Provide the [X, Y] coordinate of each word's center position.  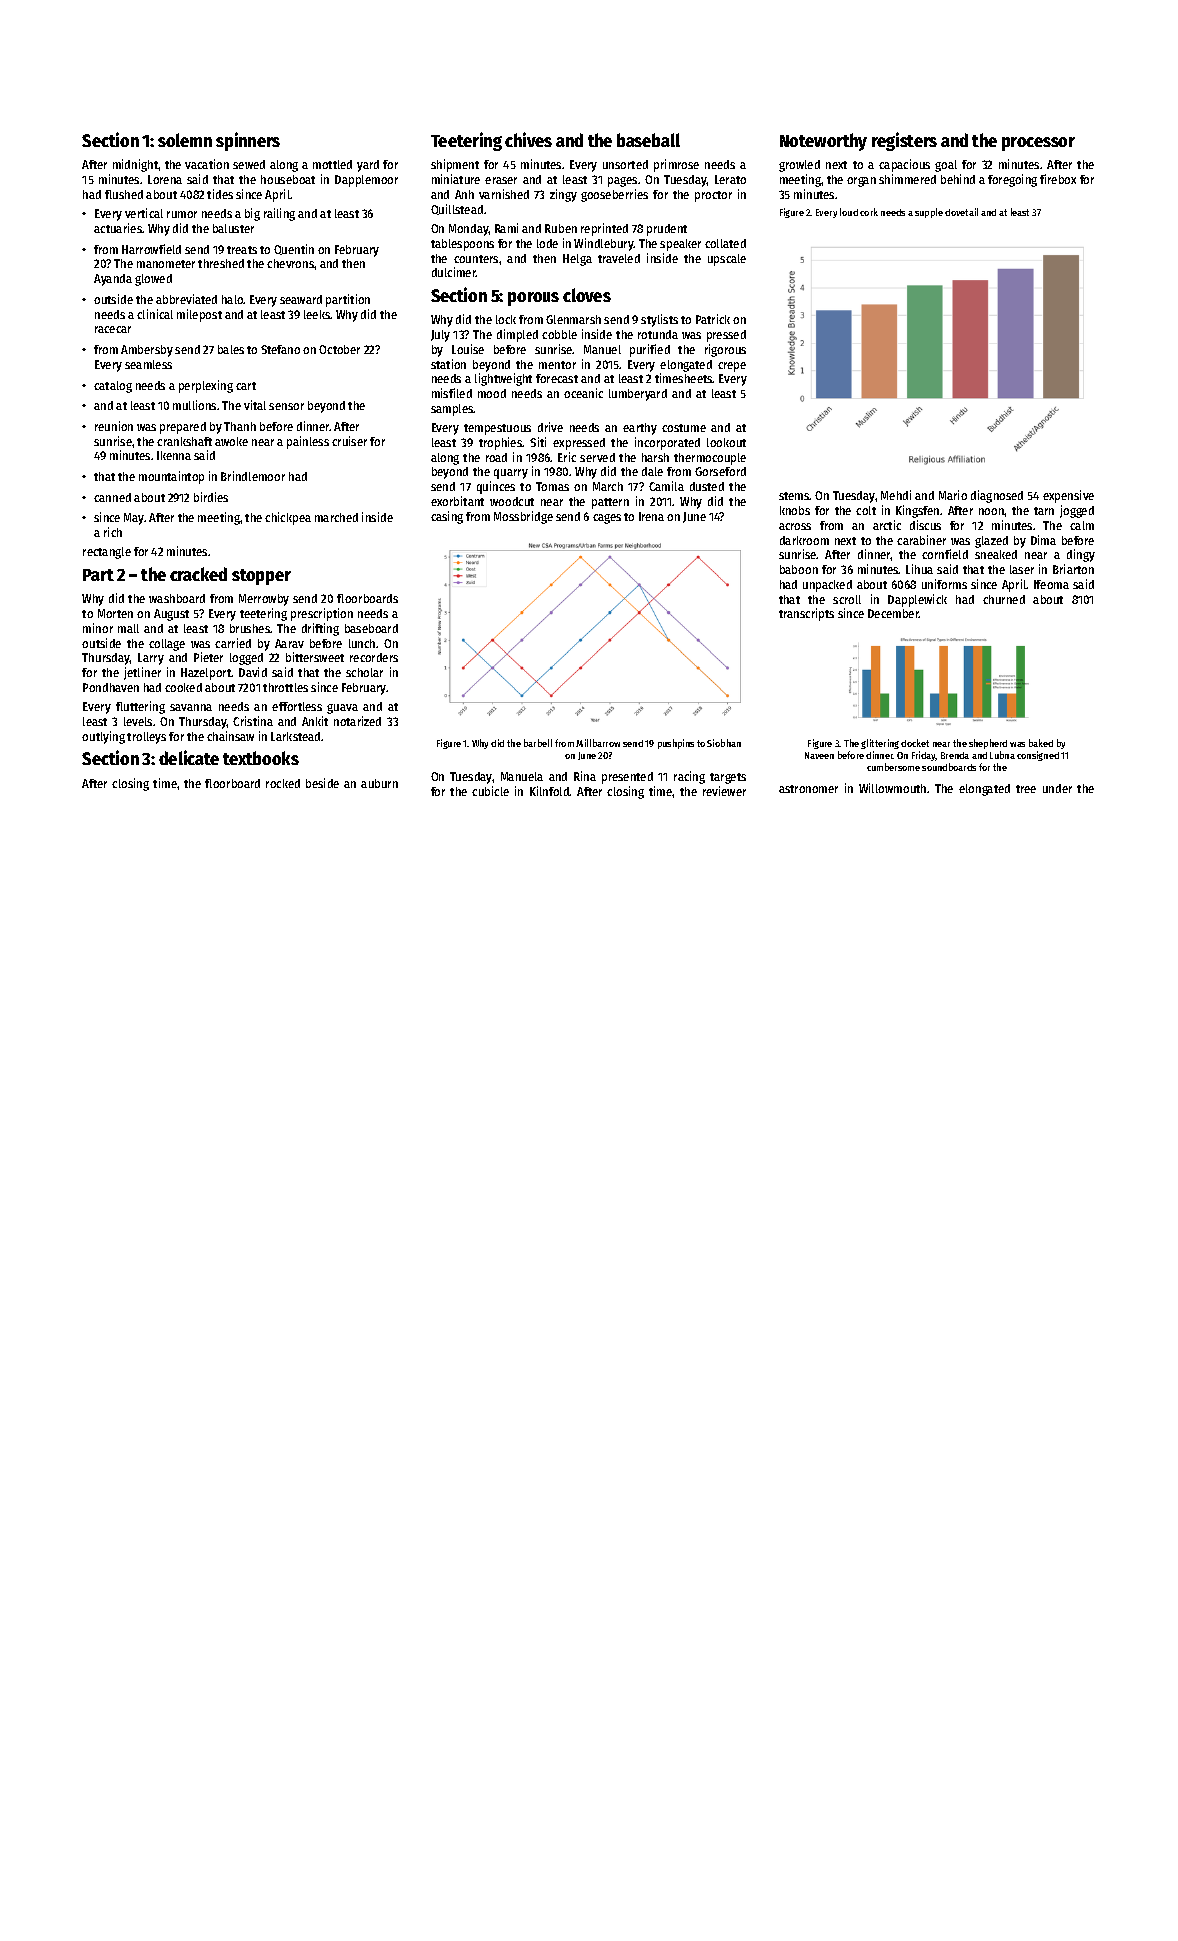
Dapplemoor [366, 181]
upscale [727, 260]
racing [689, 777]
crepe [732, 367]
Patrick [713, 319]
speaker [680, 245]
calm [1082, 525]
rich [113, 532]
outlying [103, 737]
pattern [610, 503]
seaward [301, 299]
